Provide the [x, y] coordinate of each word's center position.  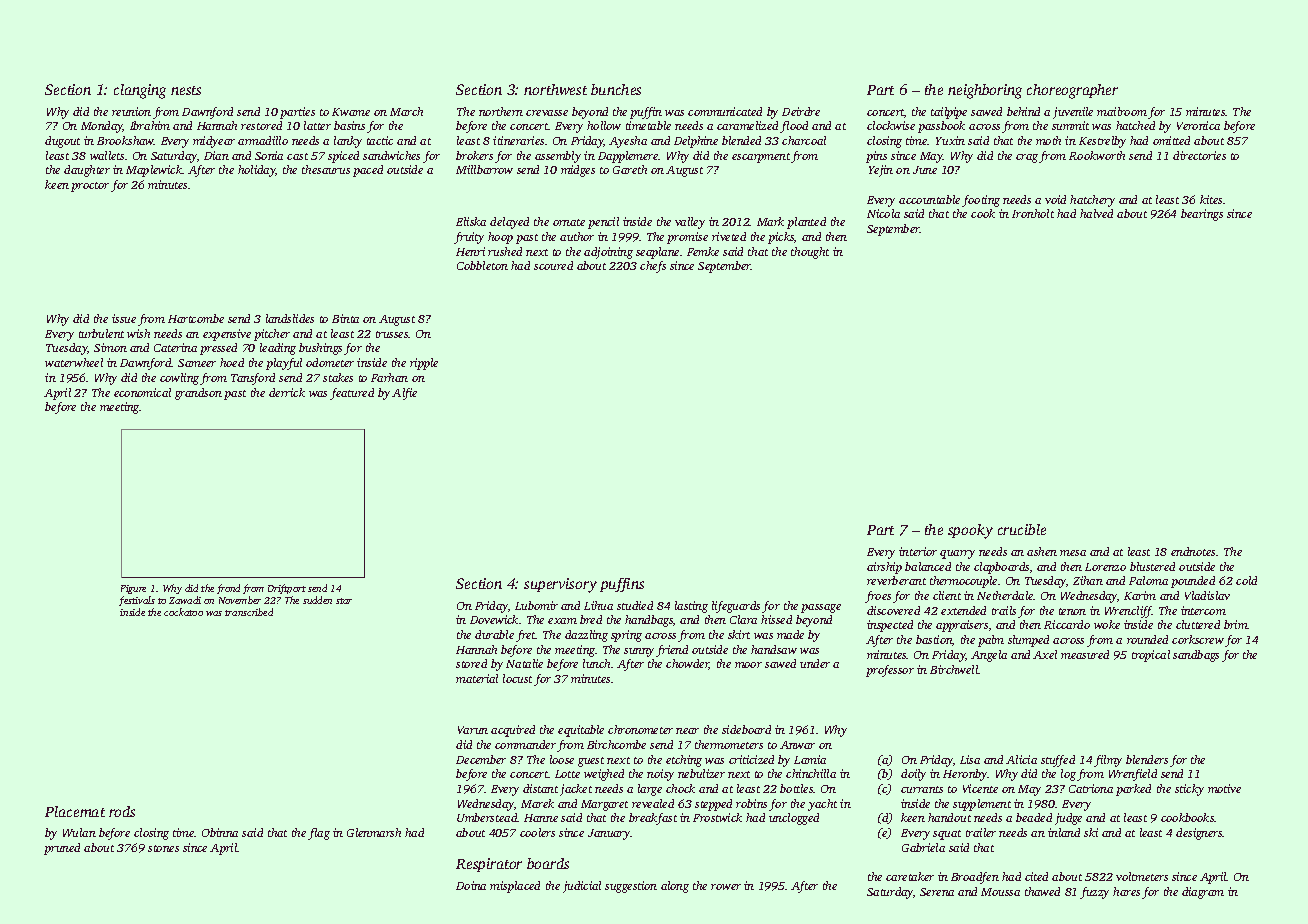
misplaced [515, 887]
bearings [1202, 215]
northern [501, 111]
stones [163, 848]
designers [1199, 834]
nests [186, 90]
